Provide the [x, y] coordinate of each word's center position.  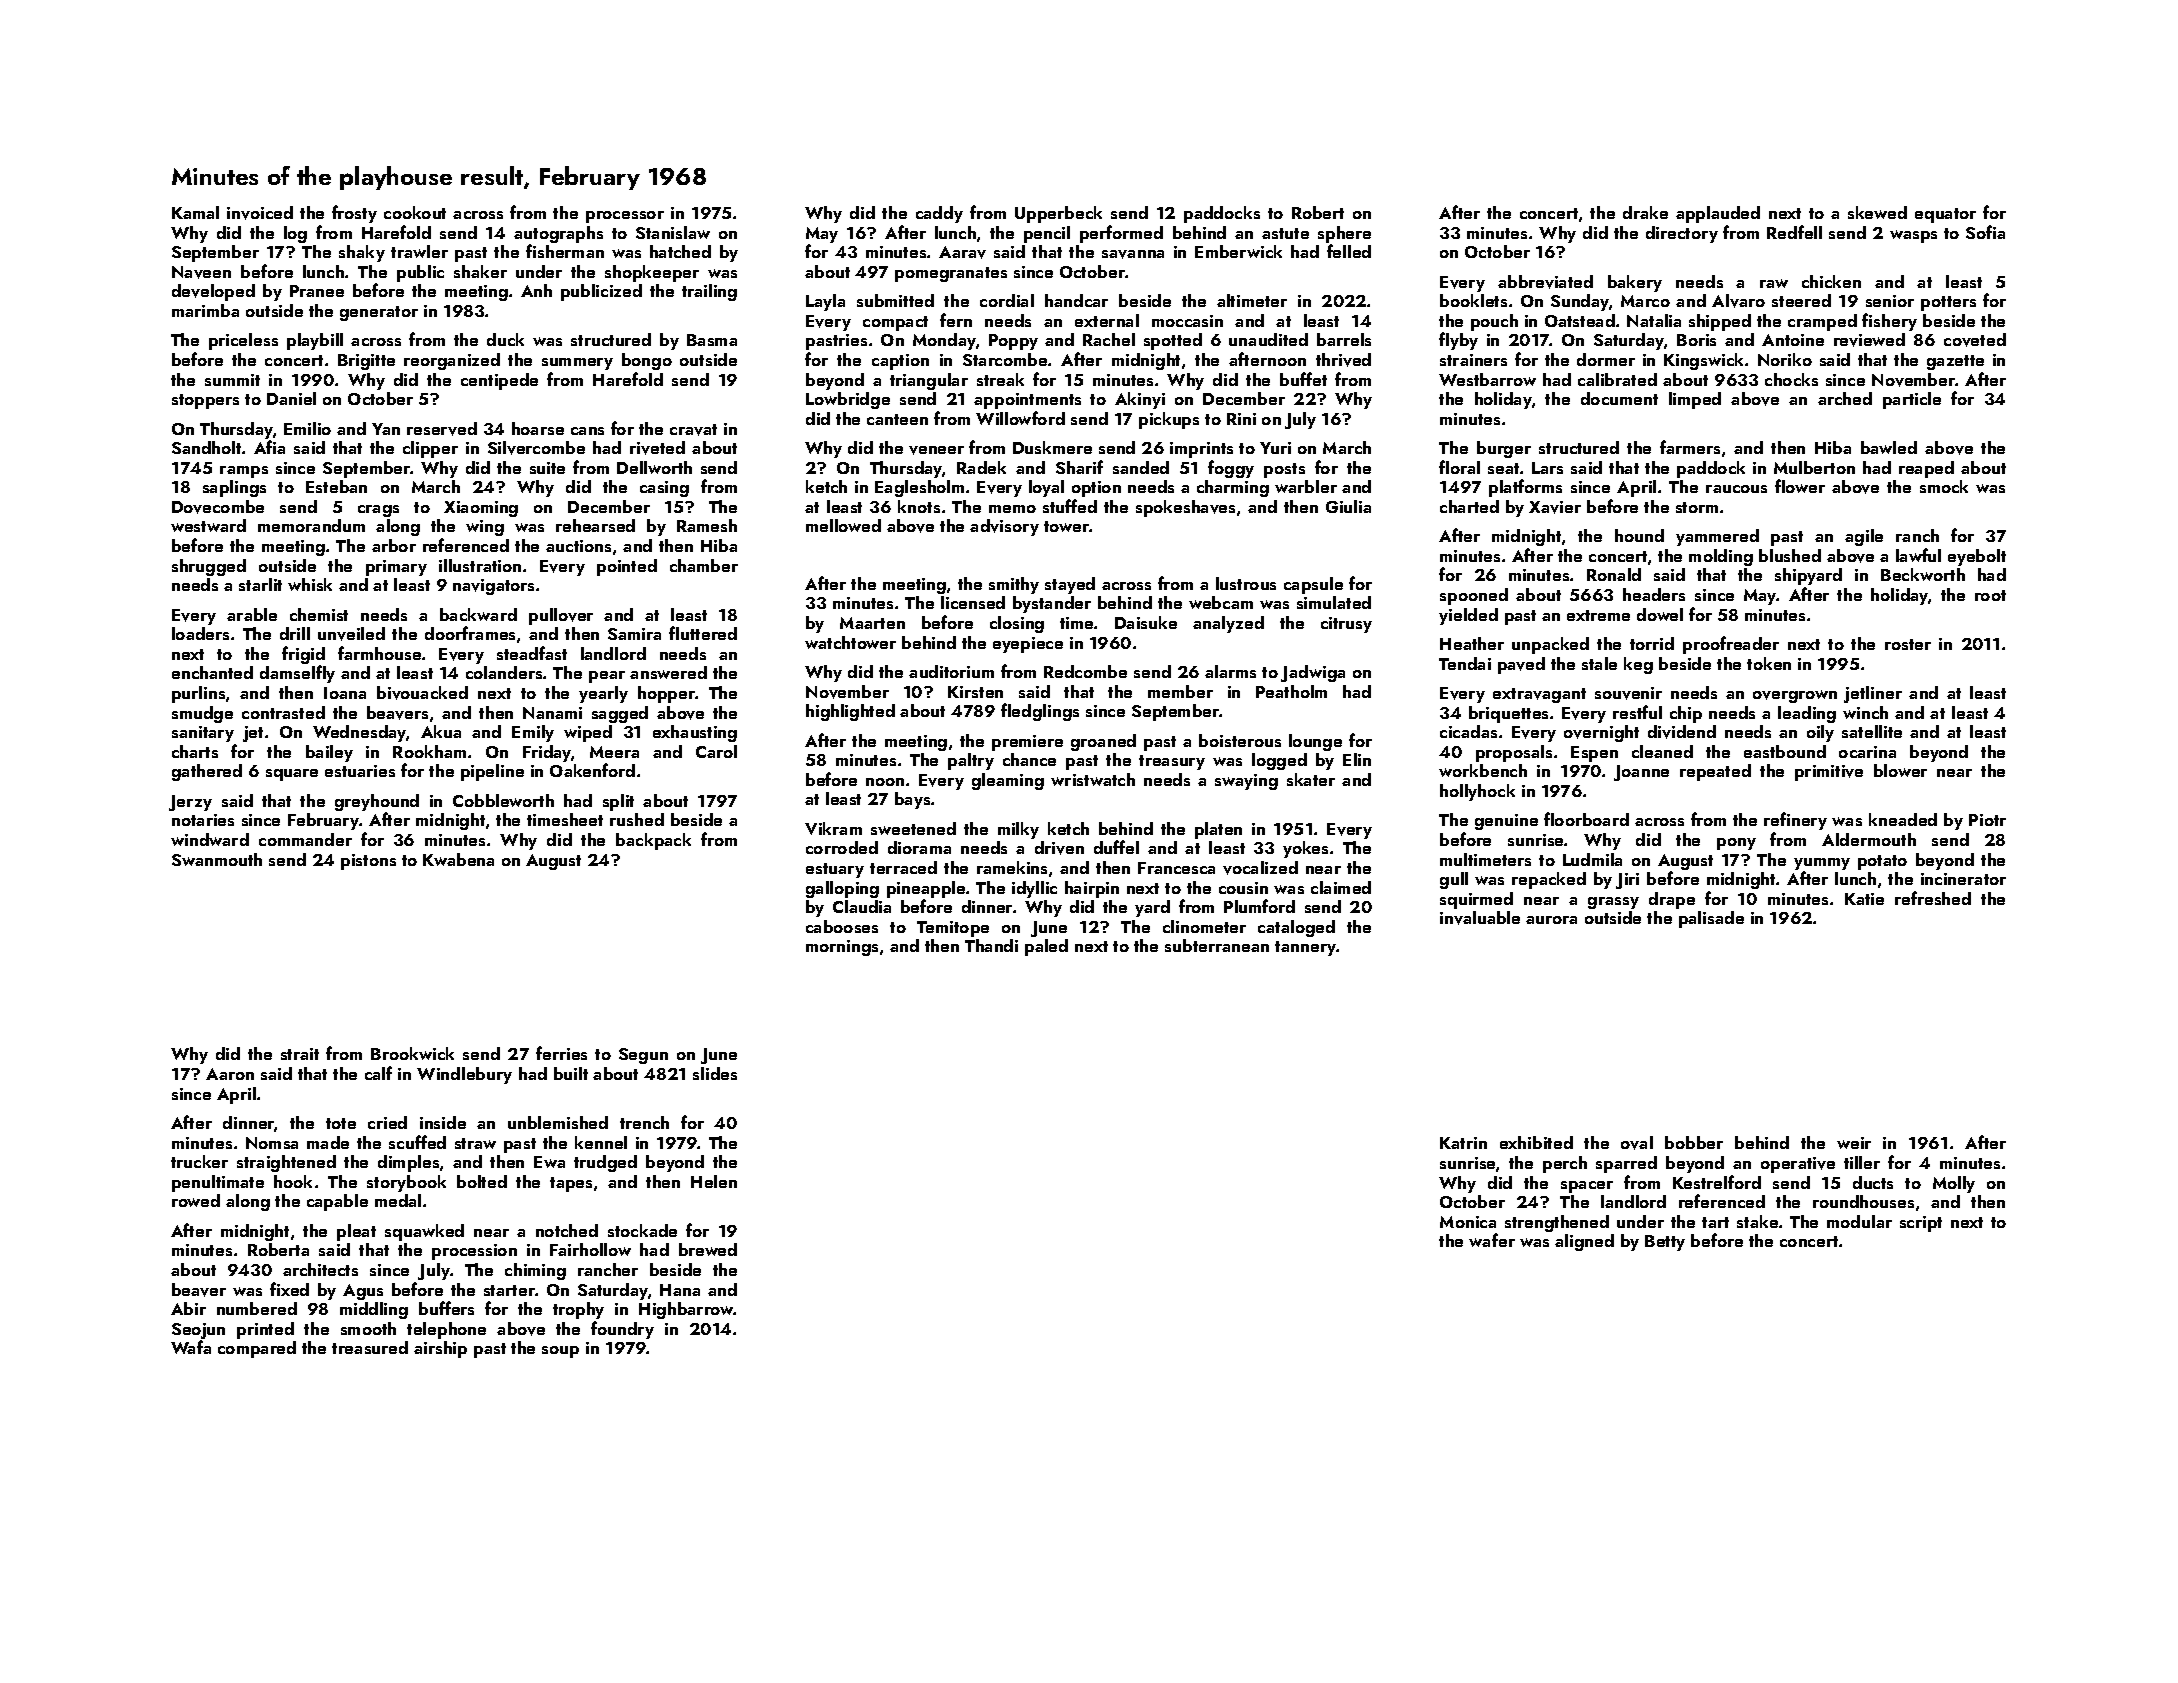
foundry [622, 1330]
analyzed [1228, 624]
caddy [939, 214]
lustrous [1246, 583]
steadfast [532, 653]
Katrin [1463, 1143]
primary [396, 568]
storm [1697, 507]
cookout [415, 212]
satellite [1872, 731]
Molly [1954, 1184]
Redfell [1794, 232]
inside [443, 1122]
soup [560, 1352]
